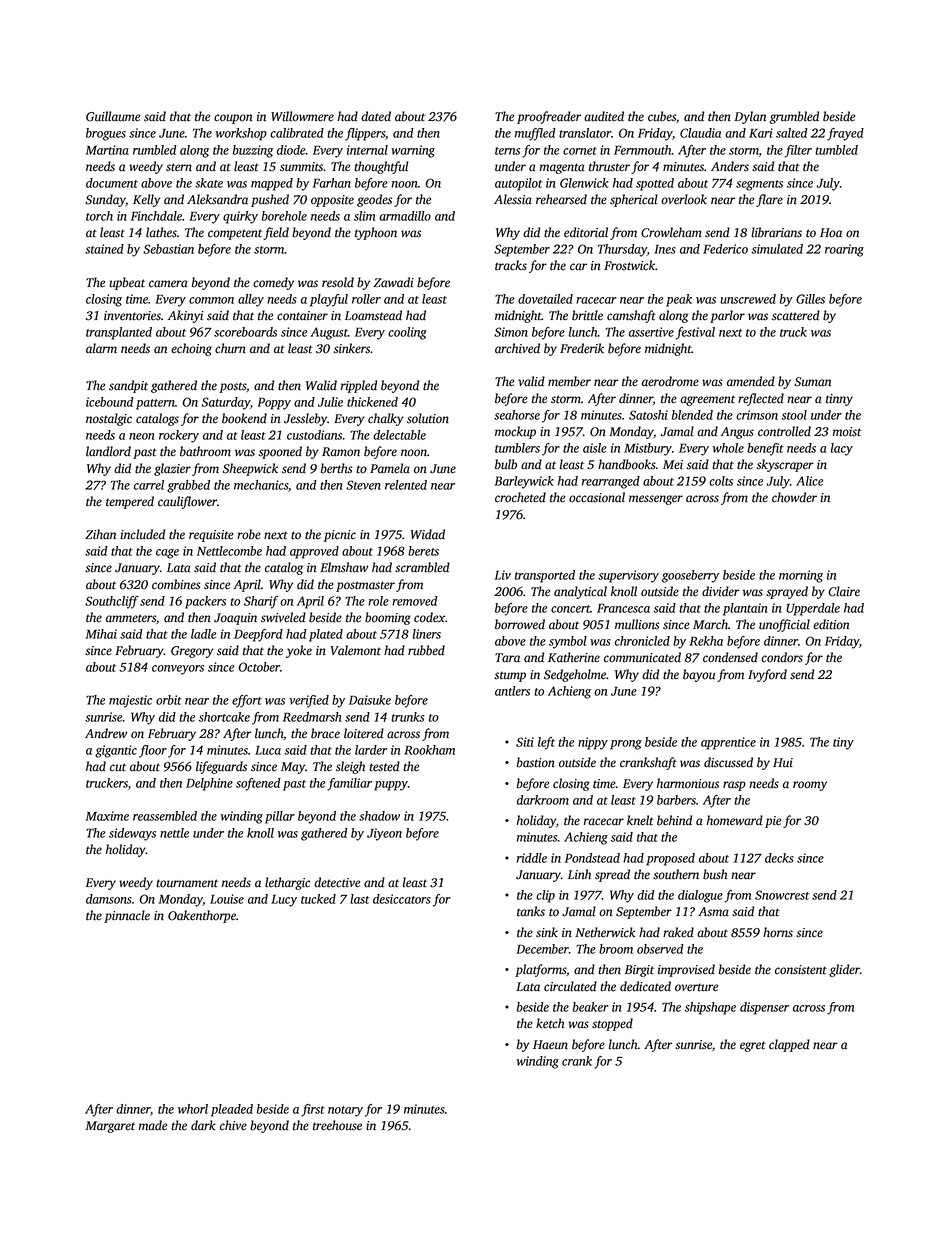 This screenshot has height=1233, width=952. What do you see at coordinates (549, 117) in the screenshot?
I see `proofreader` at bounding box center [549, 117].
